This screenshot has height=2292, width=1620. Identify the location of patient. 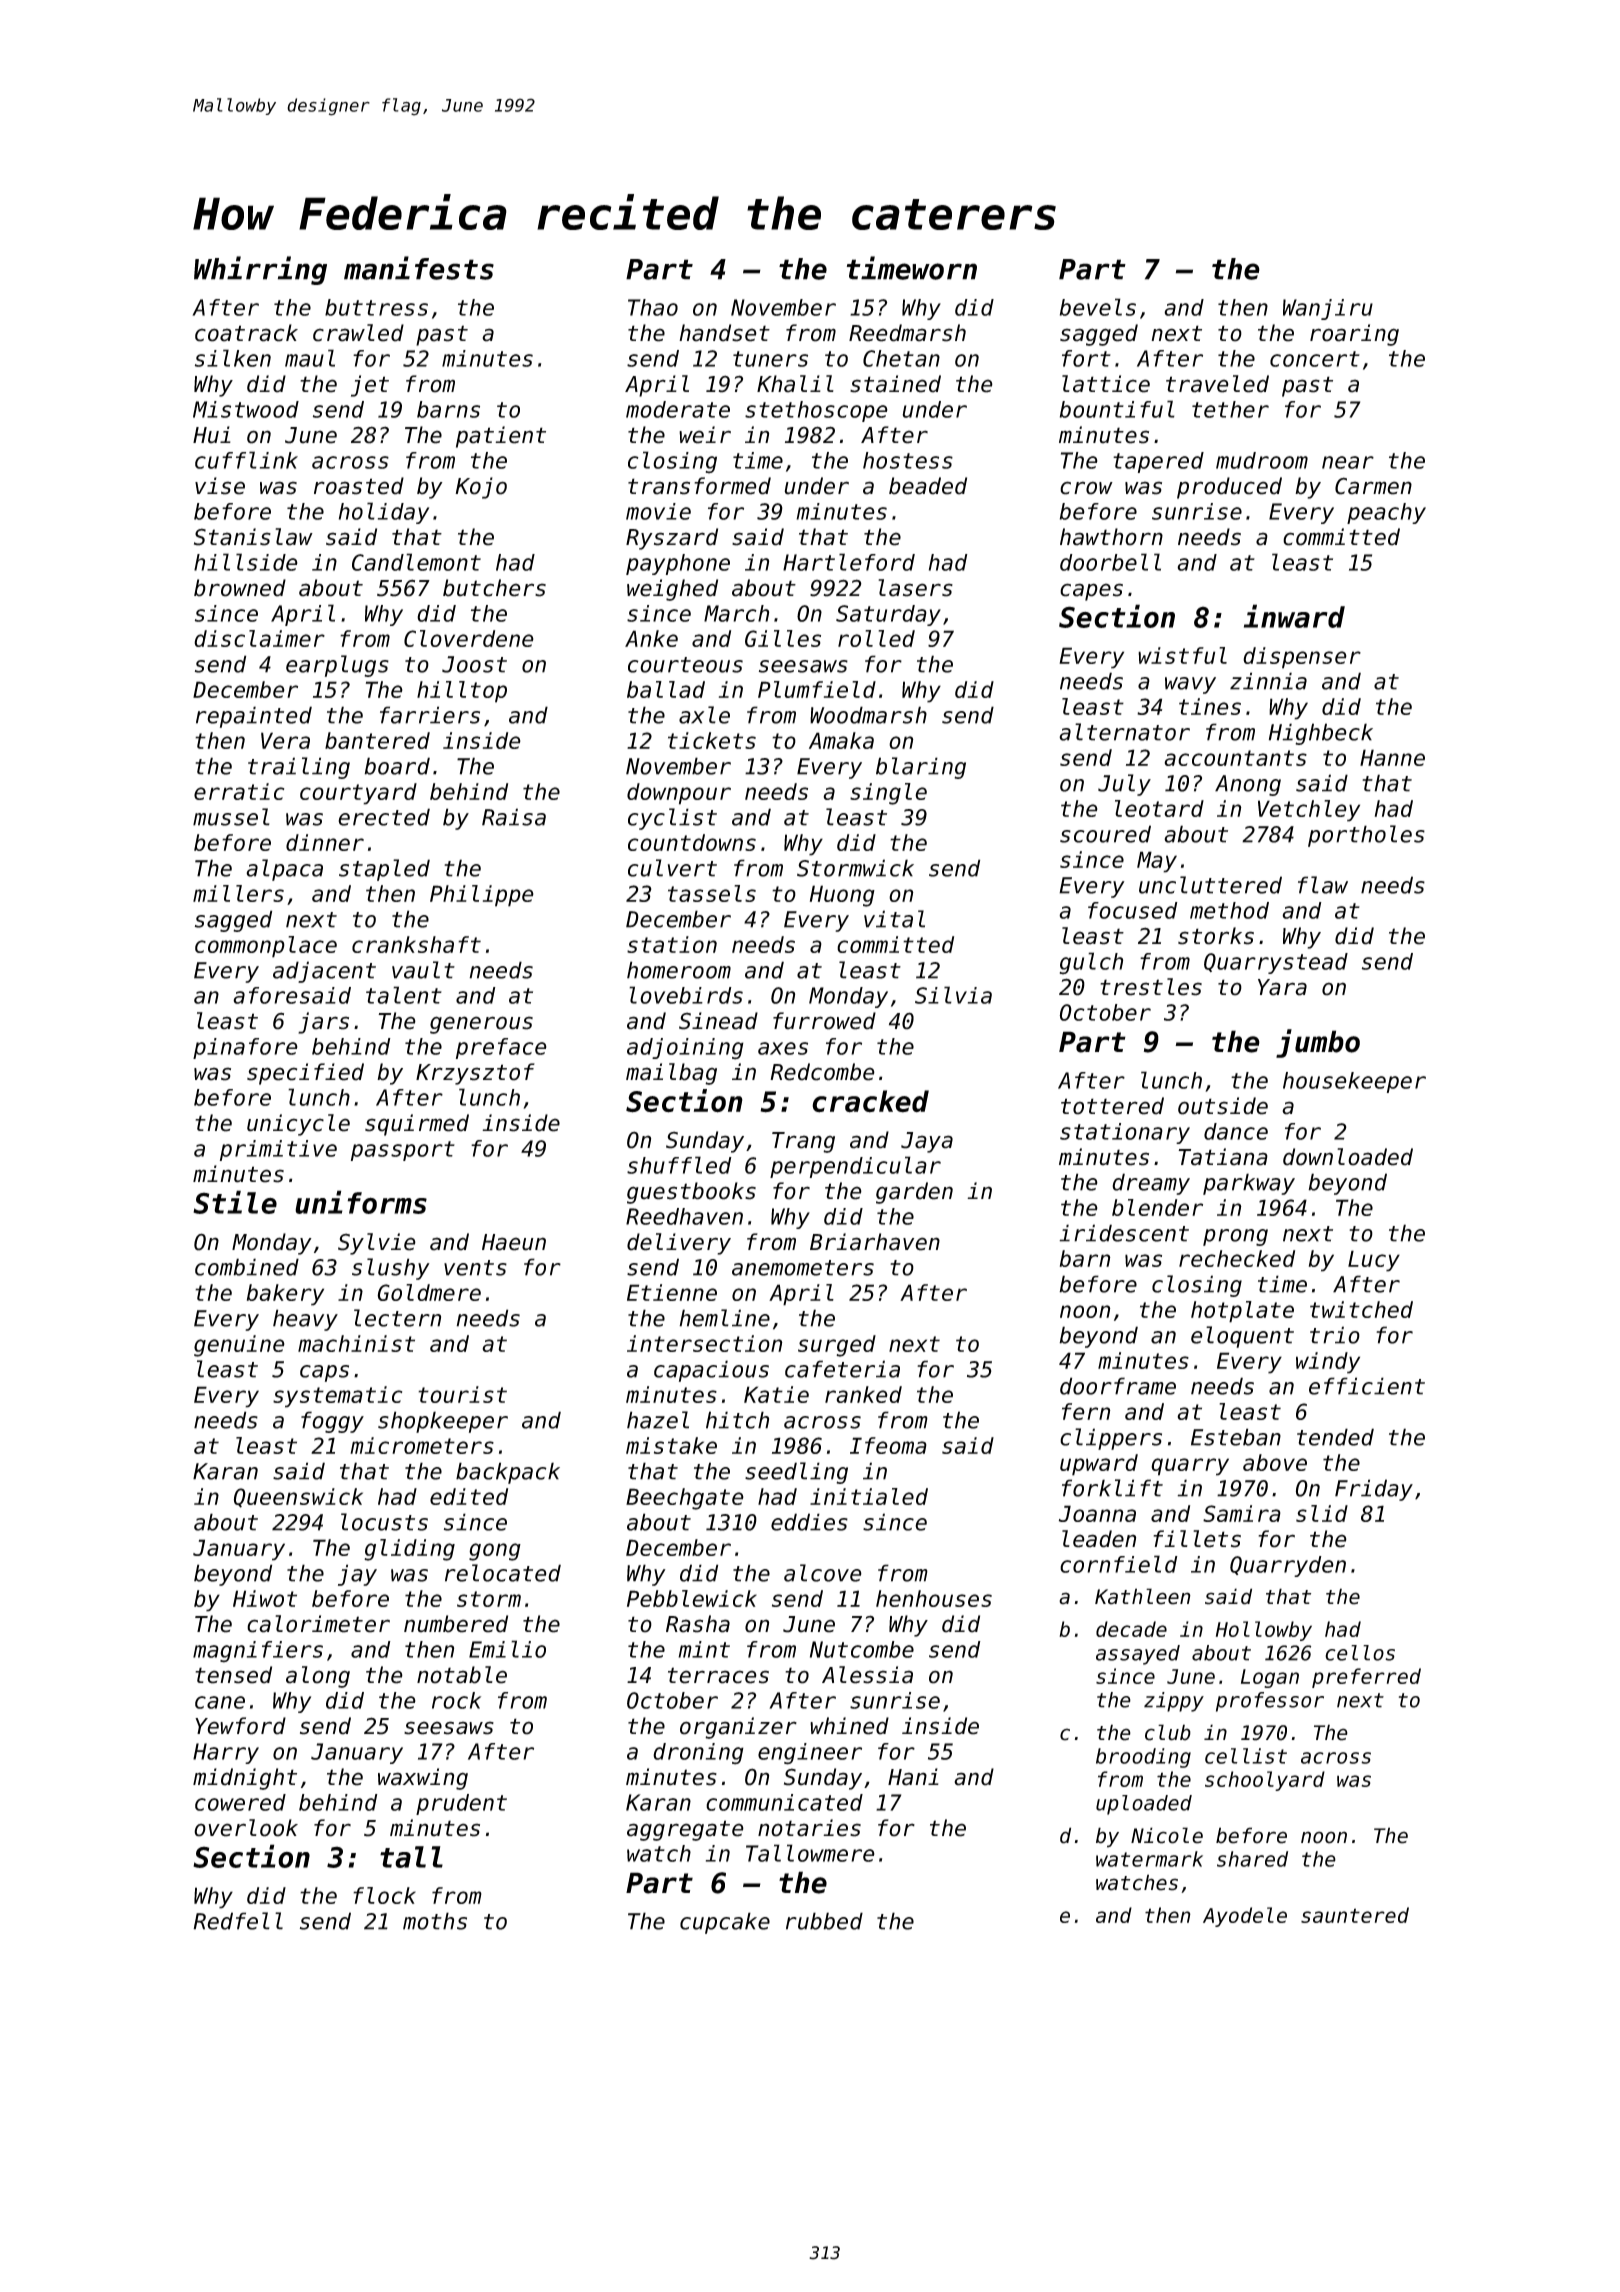
(501, 437).
